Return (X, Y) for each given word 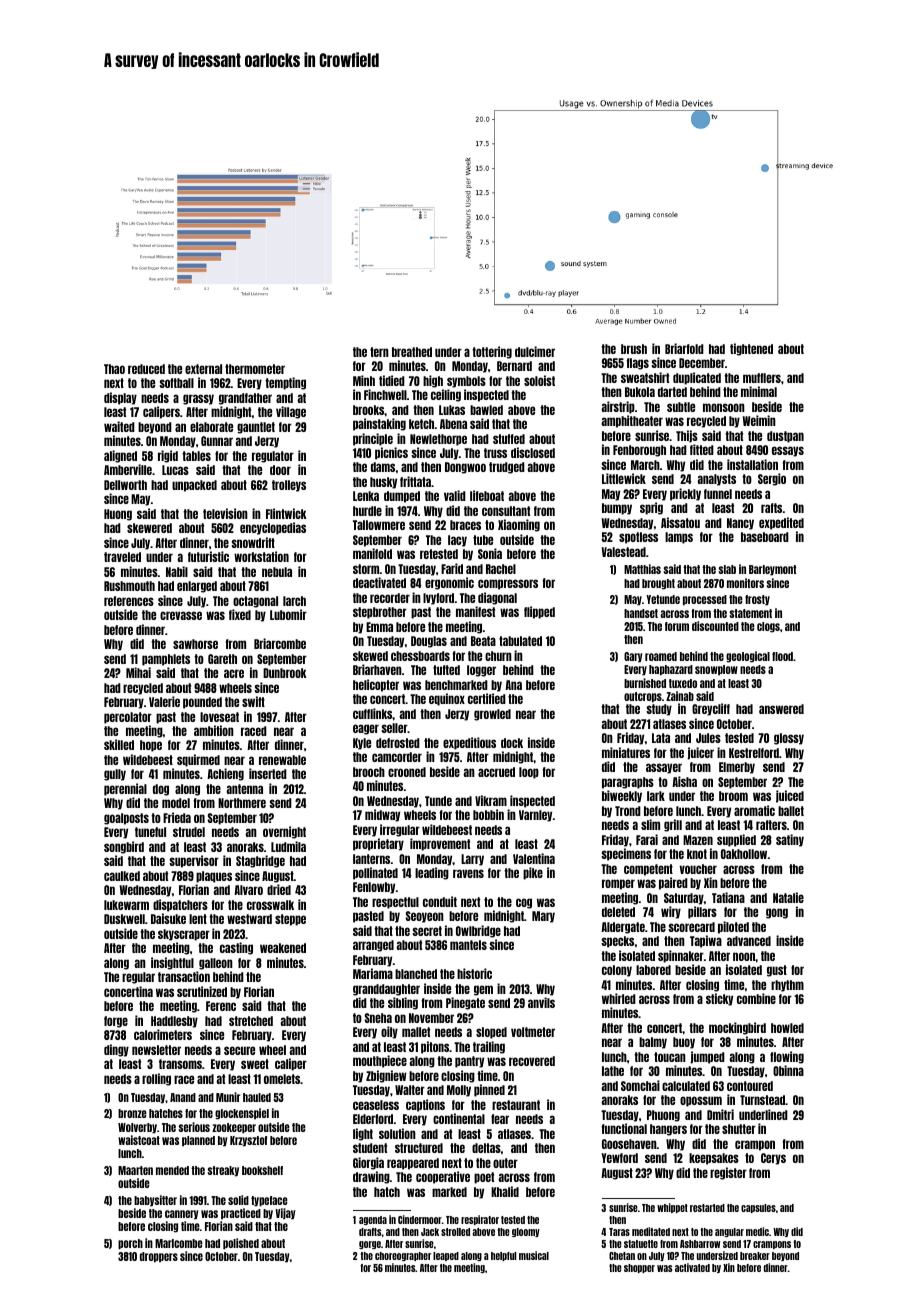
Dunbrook (285, 673)
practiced (241, 1214)
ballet (791, 811)
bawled (486, 410)
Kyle (362, 744)
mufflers (762, 378)
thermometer (255, 369)
